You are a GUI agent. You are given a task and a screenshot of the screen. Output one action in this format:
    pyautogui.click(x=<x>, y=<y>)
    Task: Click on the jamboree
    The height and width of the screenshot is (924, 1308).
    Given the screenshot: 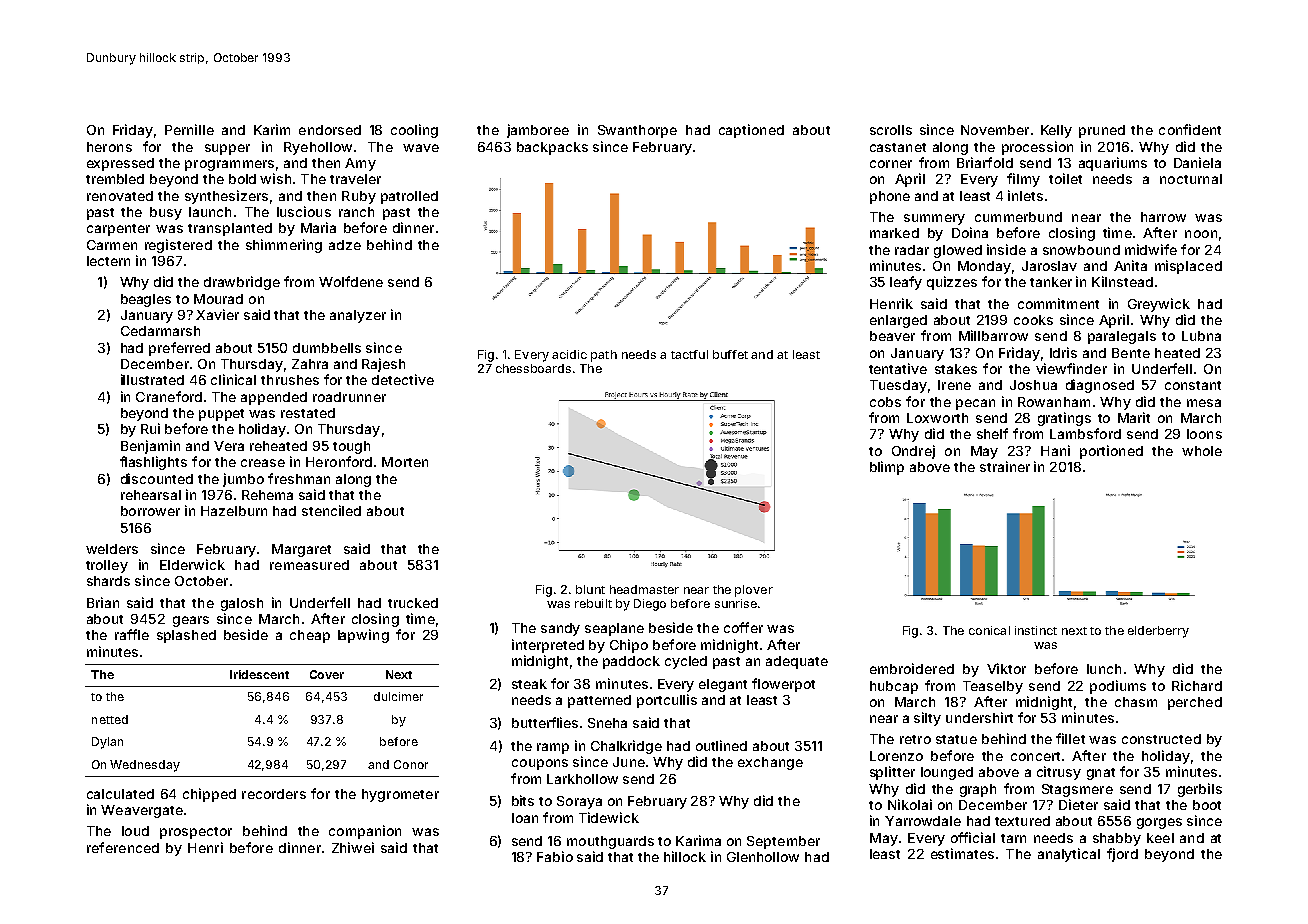 What is the action you would take?
    pyautogui.click(x=538, y=131)
